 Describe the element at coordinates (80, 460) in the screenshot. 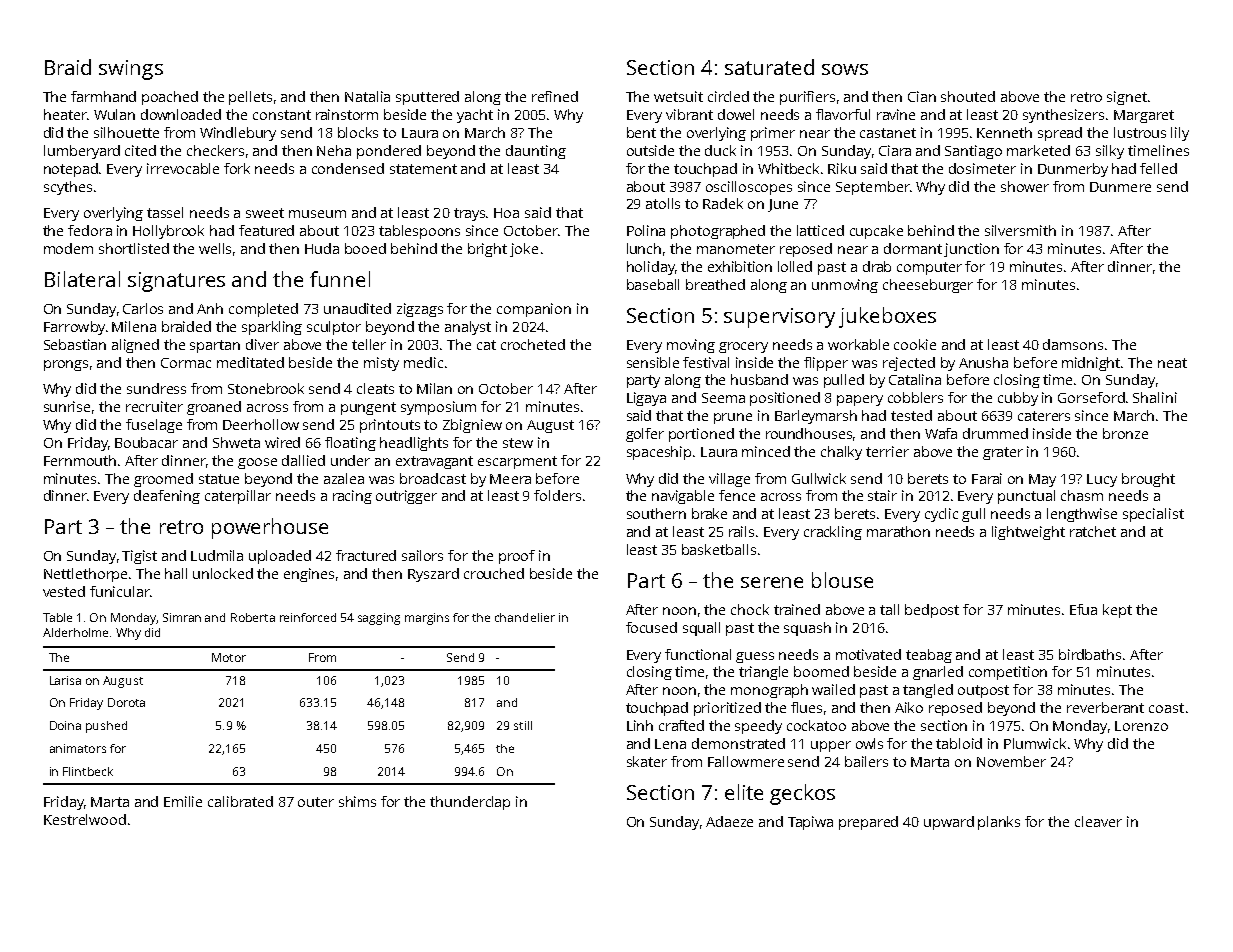

I see `Fernmouth` at that location.
